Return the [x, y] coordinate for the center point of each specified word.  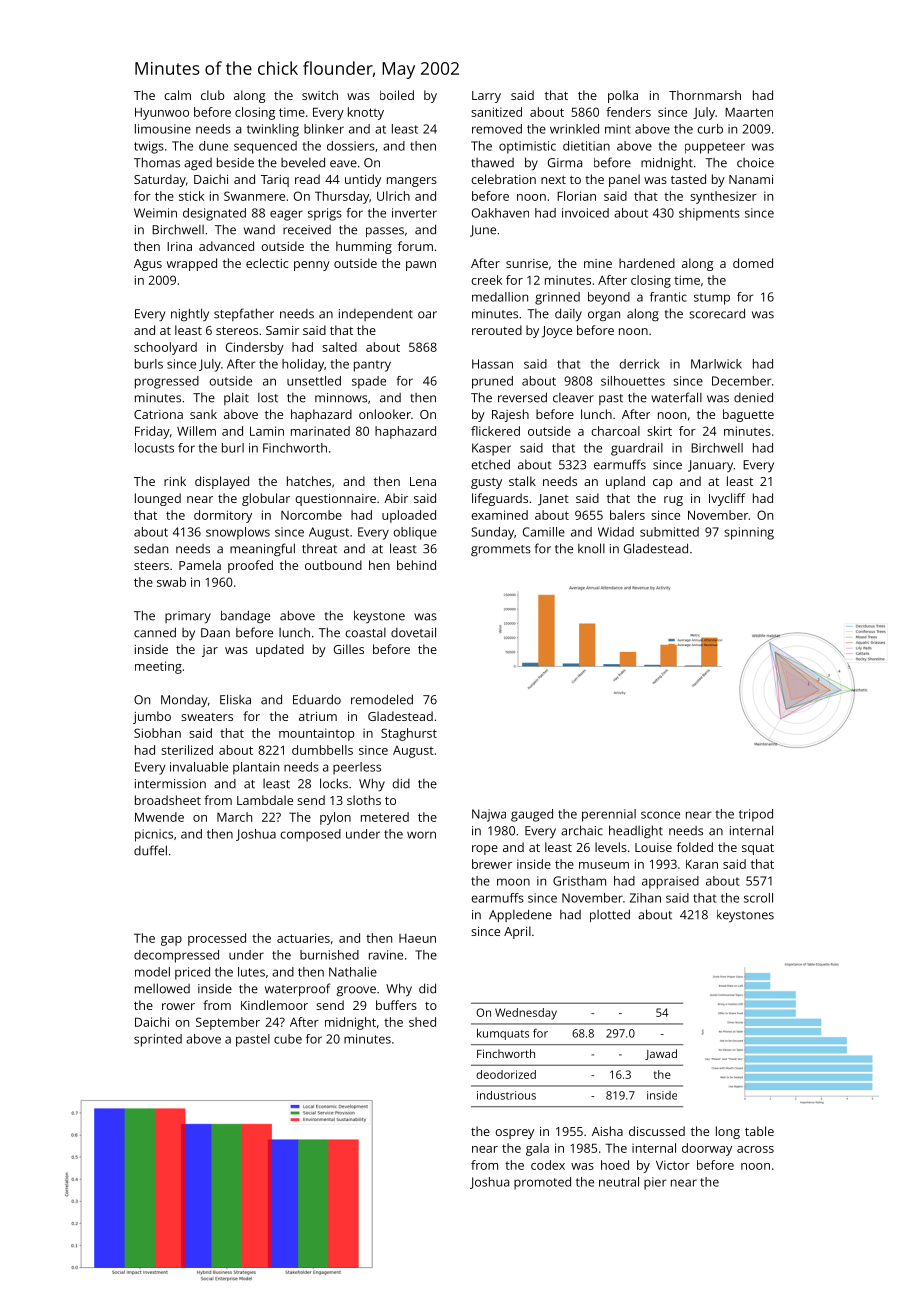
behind [416, 565]
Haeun [417, 938]
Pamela [200, 565]
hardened [647, 263]
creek [486, 280]
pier [655, 1183]
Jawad [661, 1054]
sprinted [158, 1040]
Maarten [749, 112]
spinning [749, 533]
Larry [486, 97]
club [212, 95]
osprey [514, 1134]
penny [312, 266]
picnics [154, 835]
